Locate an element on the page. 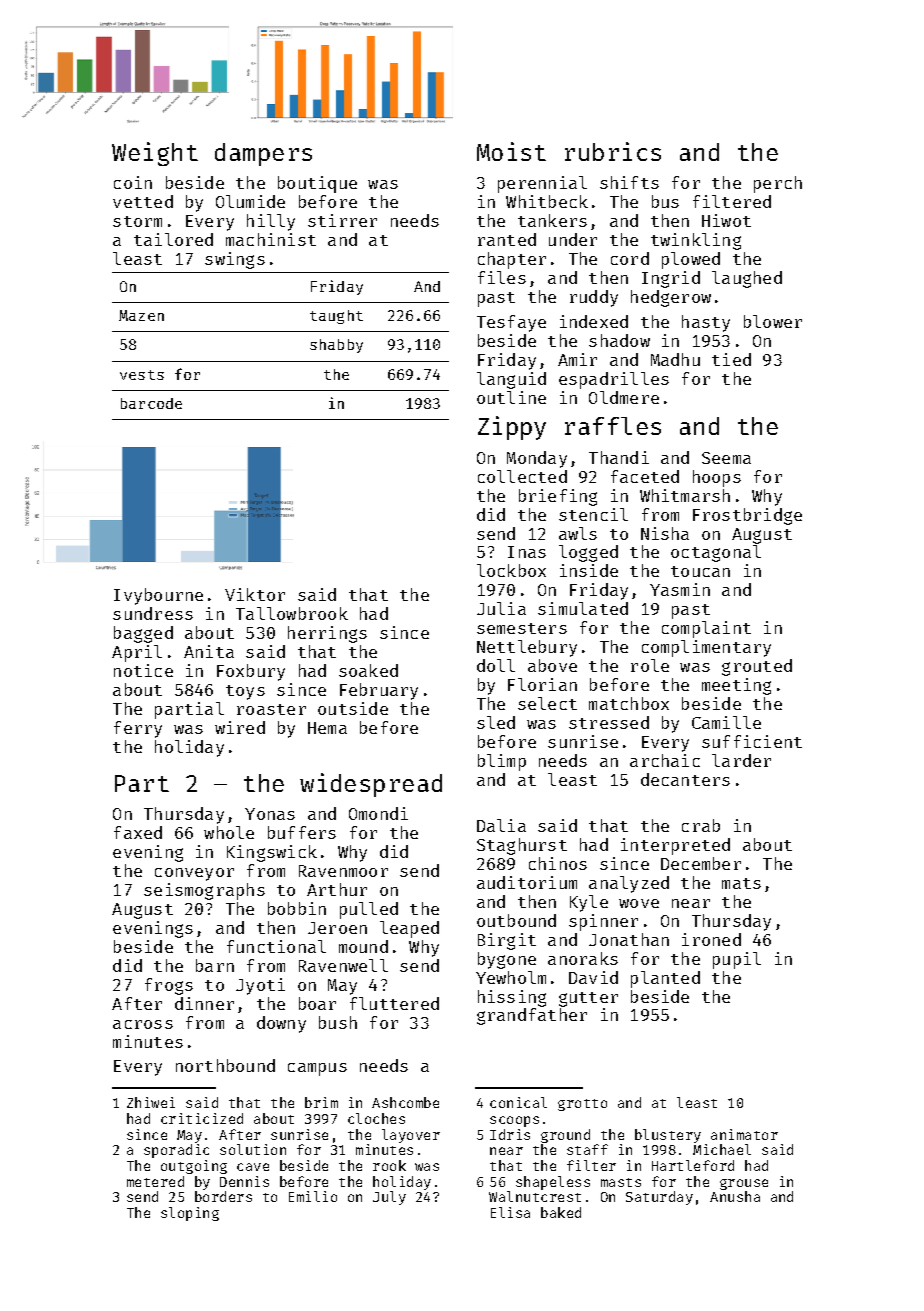  Elisa is located at coordinates (510, 1212).
